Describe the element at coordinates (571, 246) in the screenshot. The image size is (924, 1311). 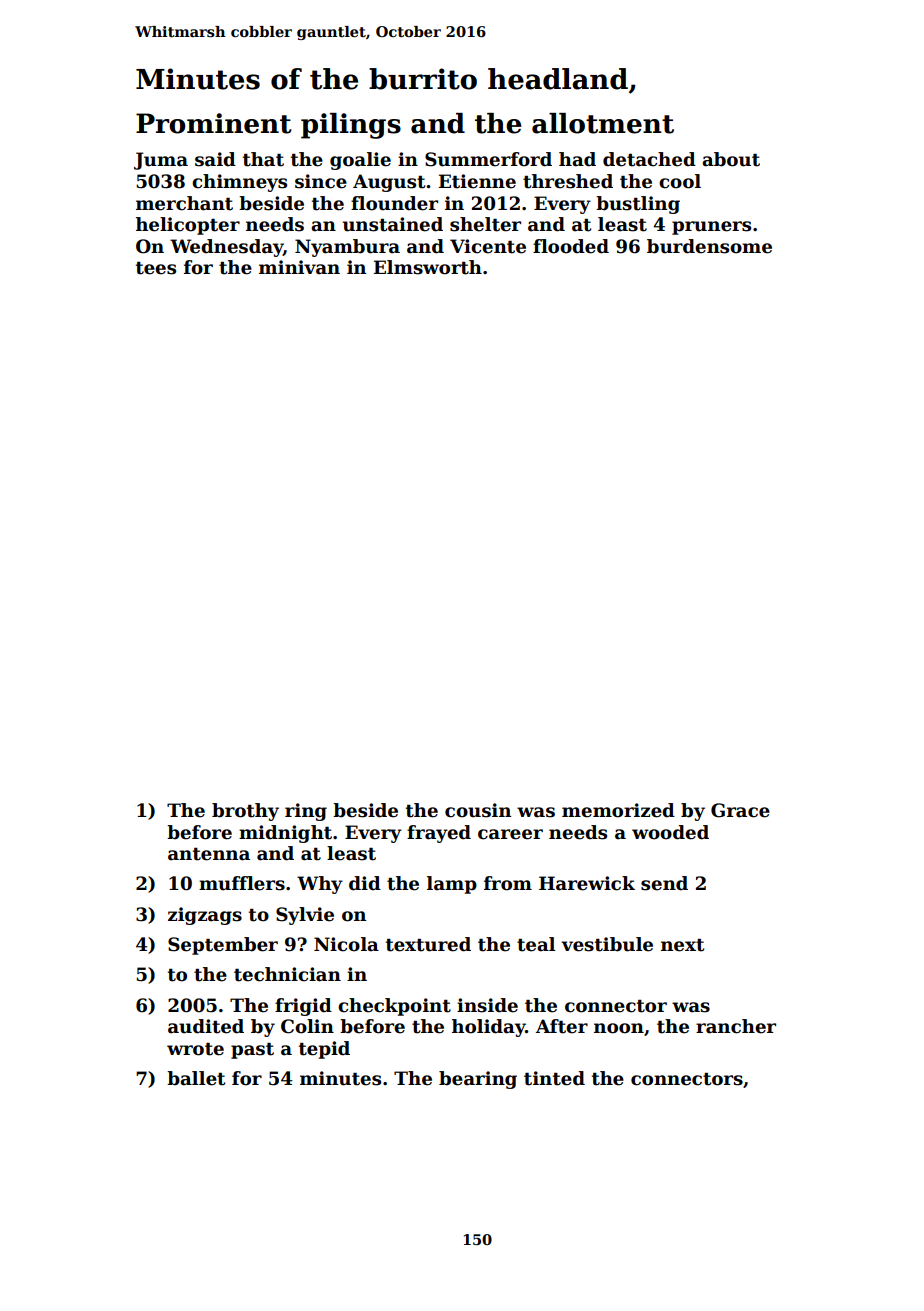
I see `flooded` at that location.
